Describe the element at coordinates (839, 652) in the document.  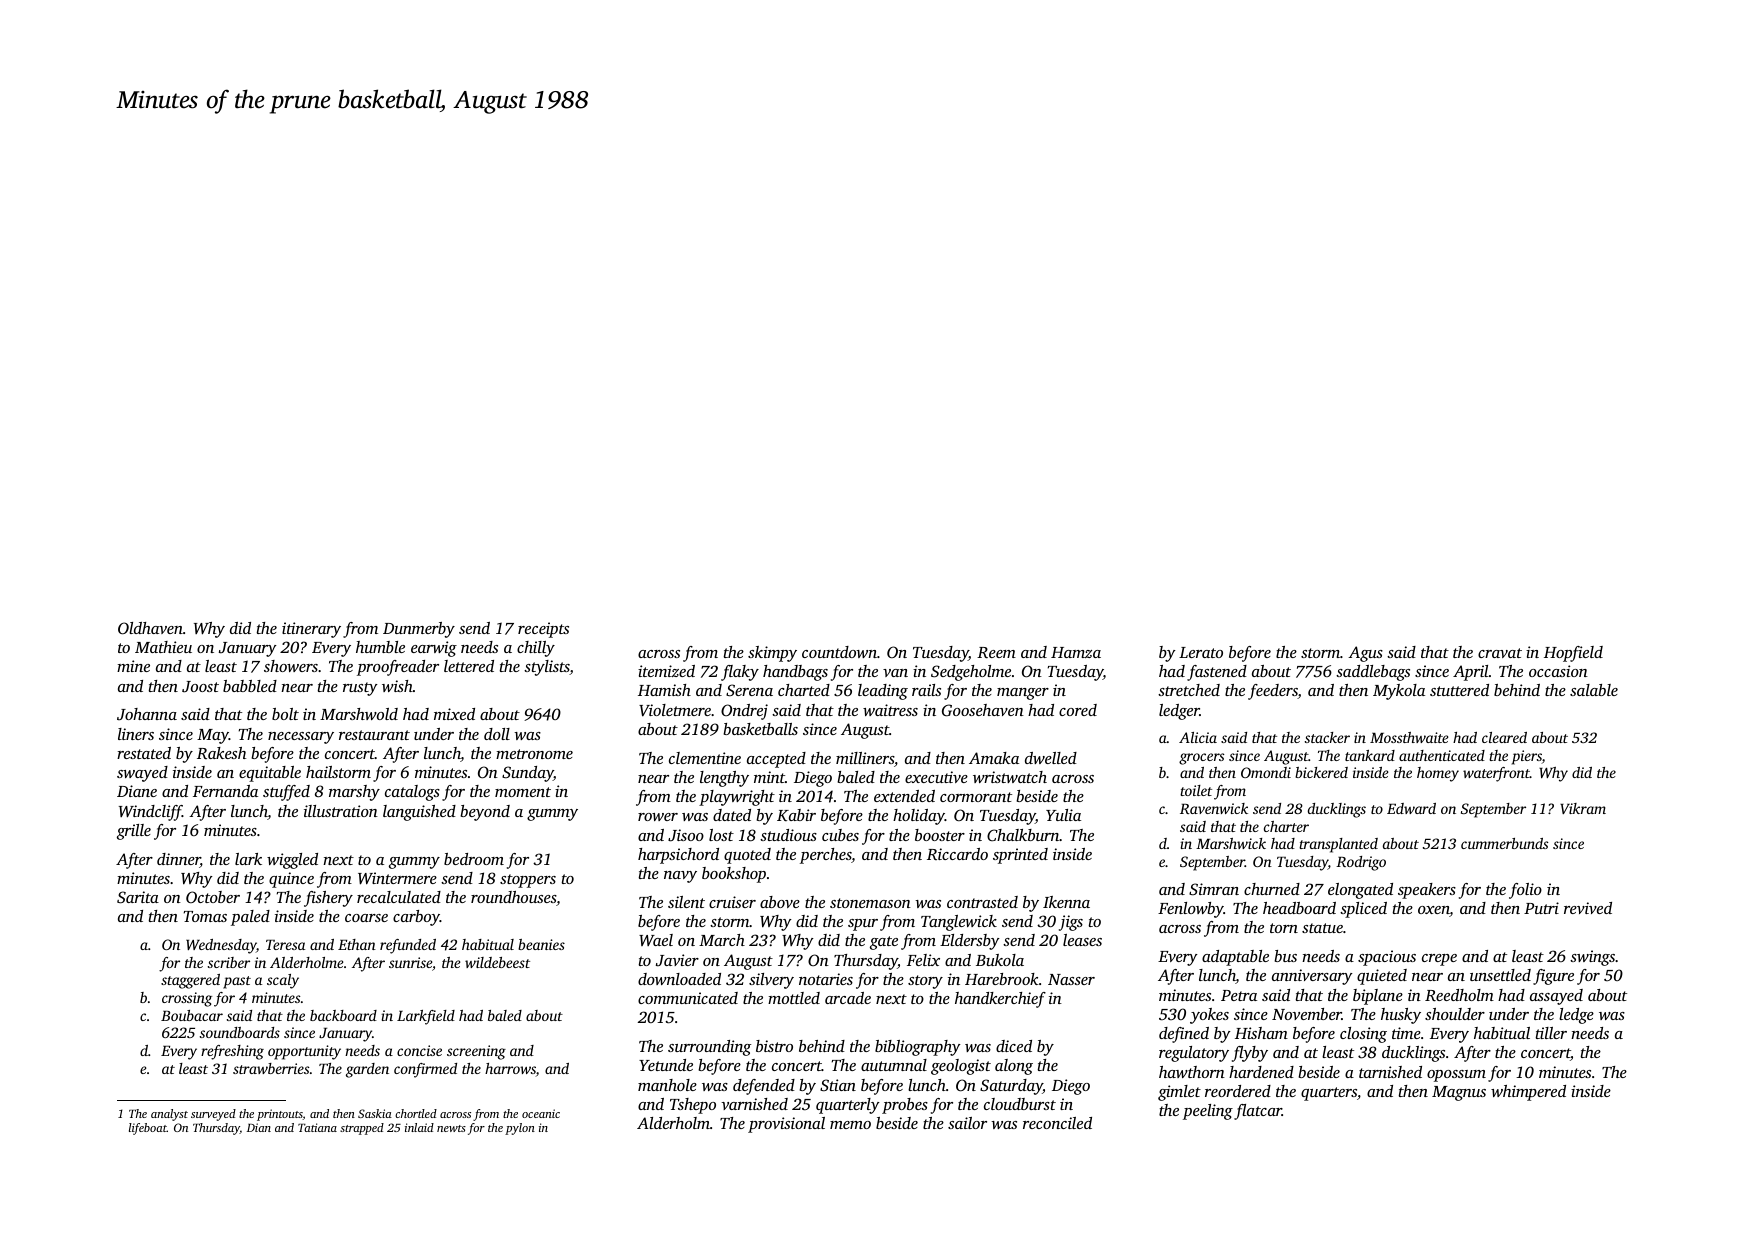
I see `countdown` at that location.
